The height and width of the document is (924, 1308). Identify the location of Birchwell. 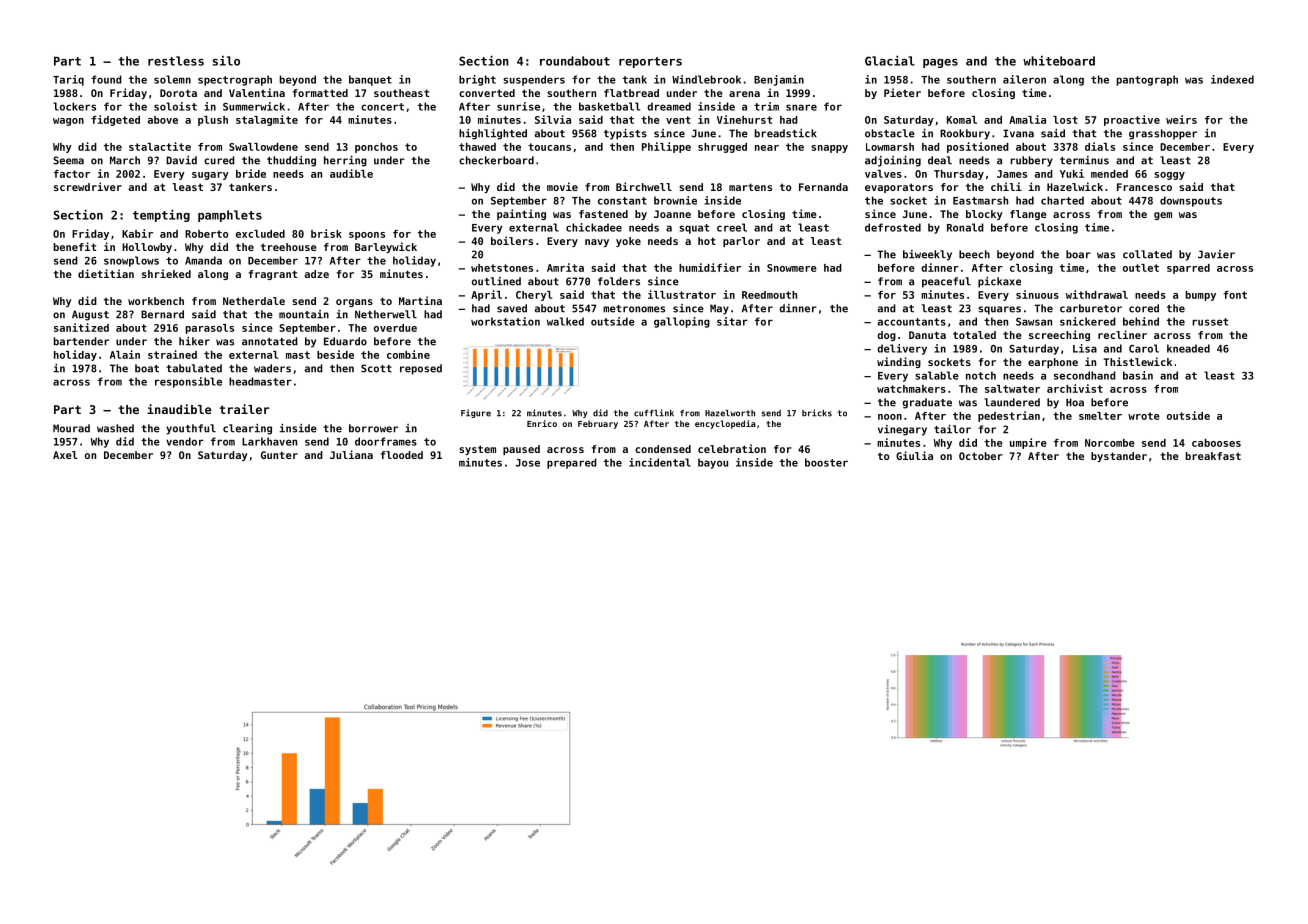
(644, 186).
